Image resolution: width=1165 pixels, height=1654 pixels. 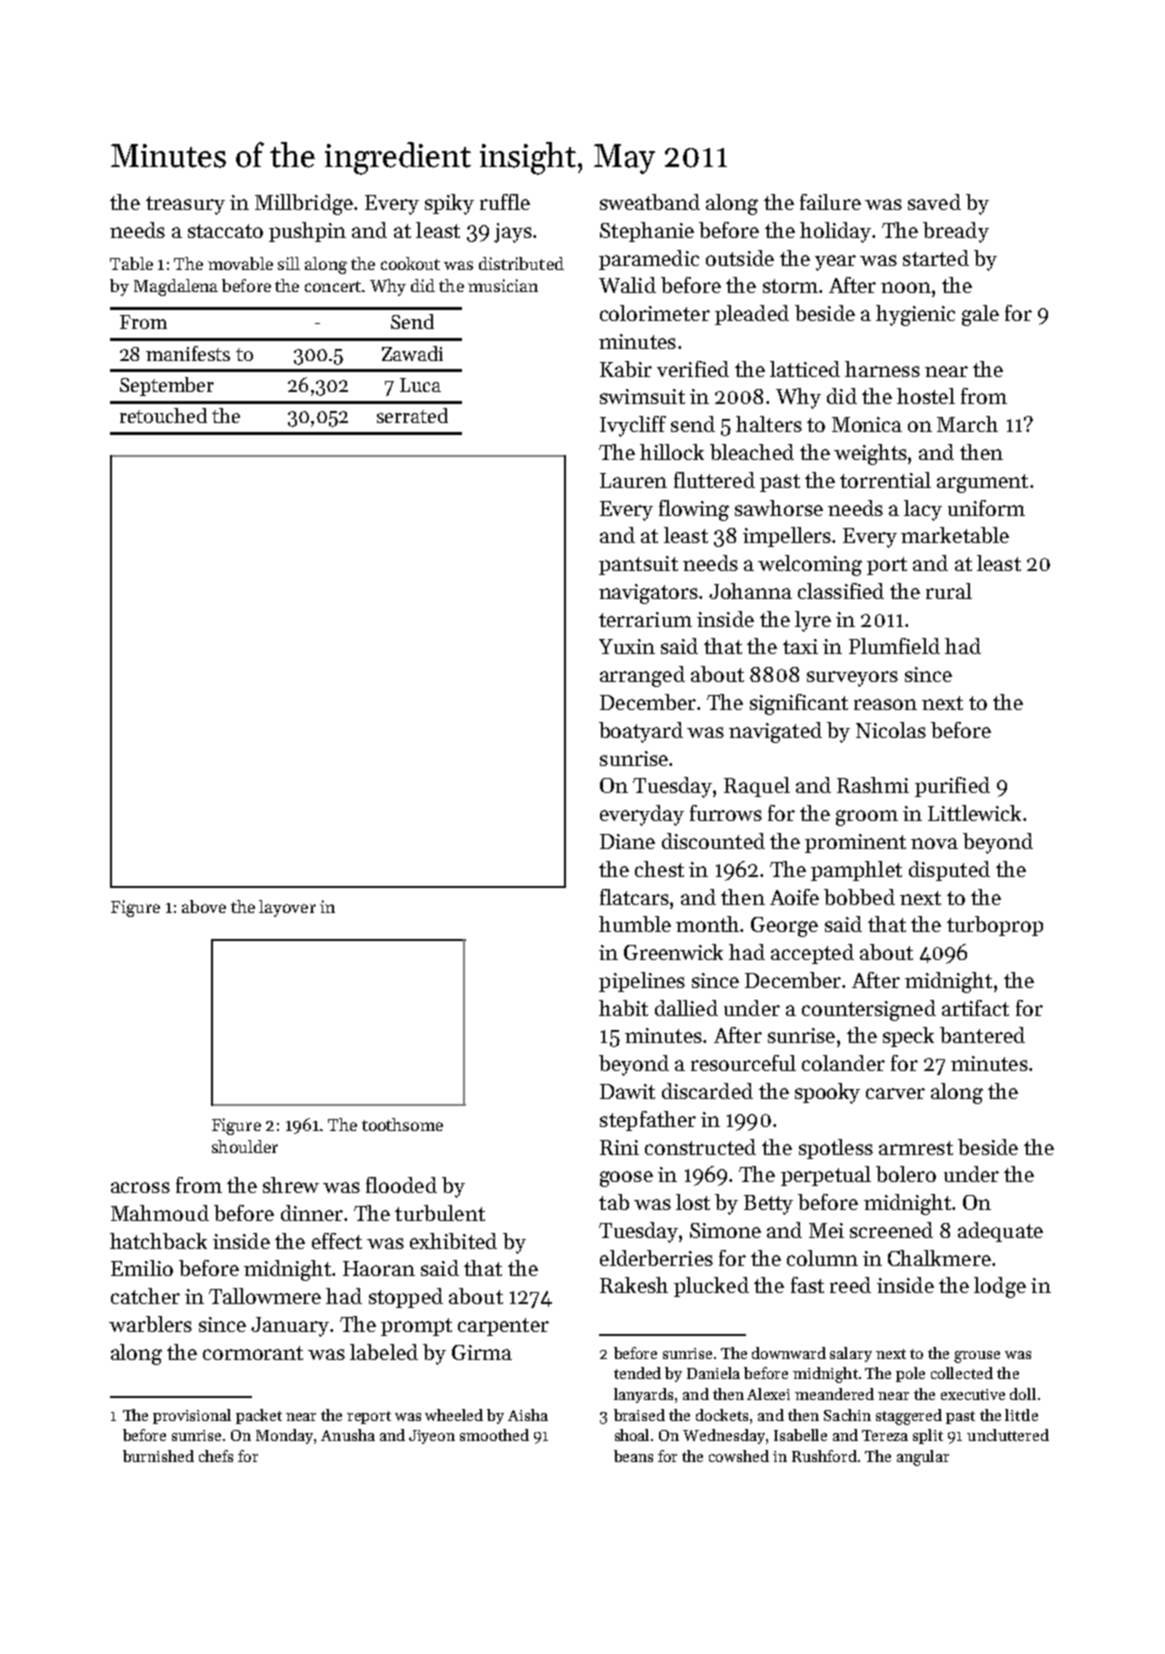 I want to click on goose, so click(x=626, y=1179).
